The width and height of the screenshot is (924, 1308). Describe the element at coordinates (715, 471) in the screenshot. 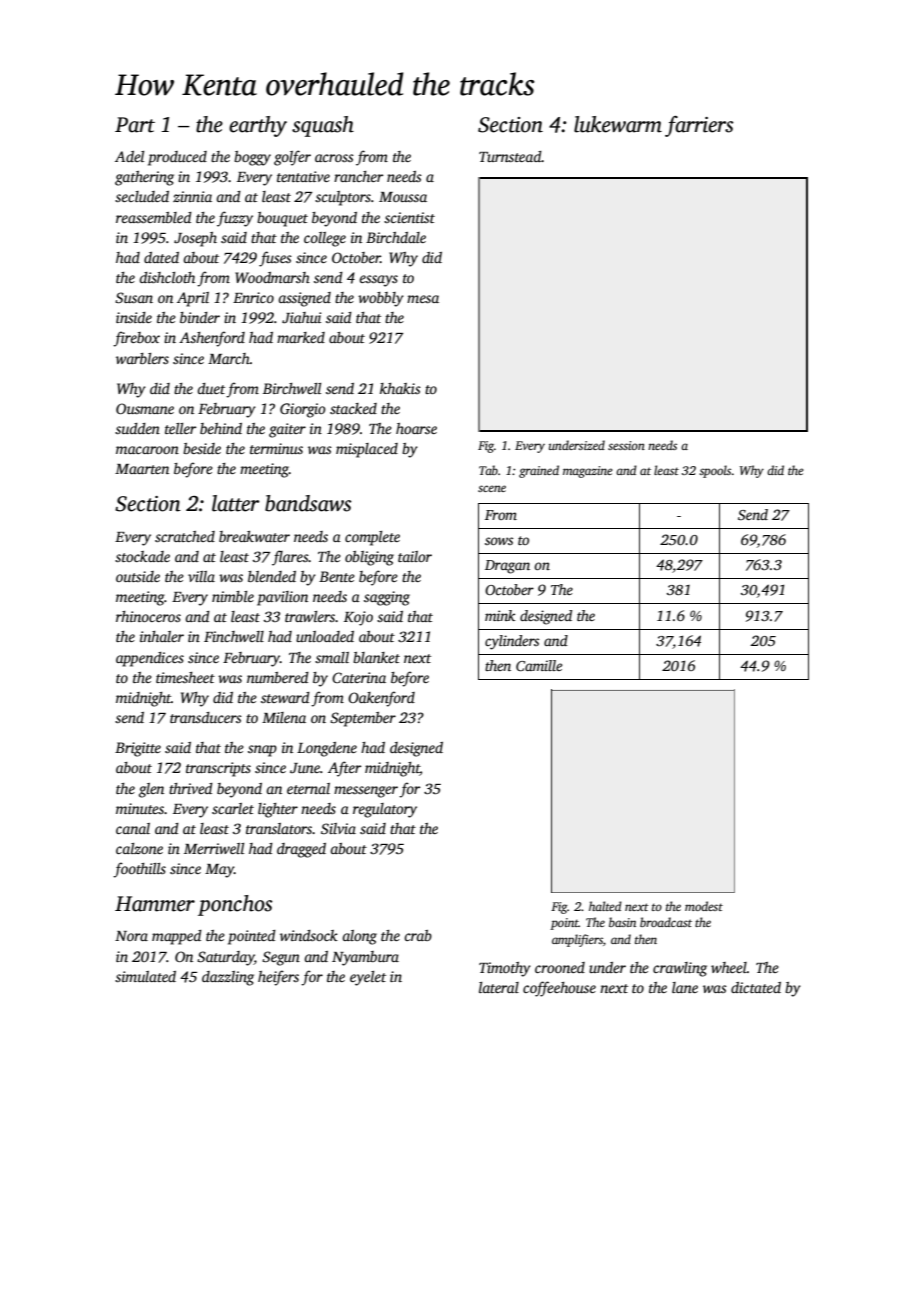

I see `spools` at that location.
